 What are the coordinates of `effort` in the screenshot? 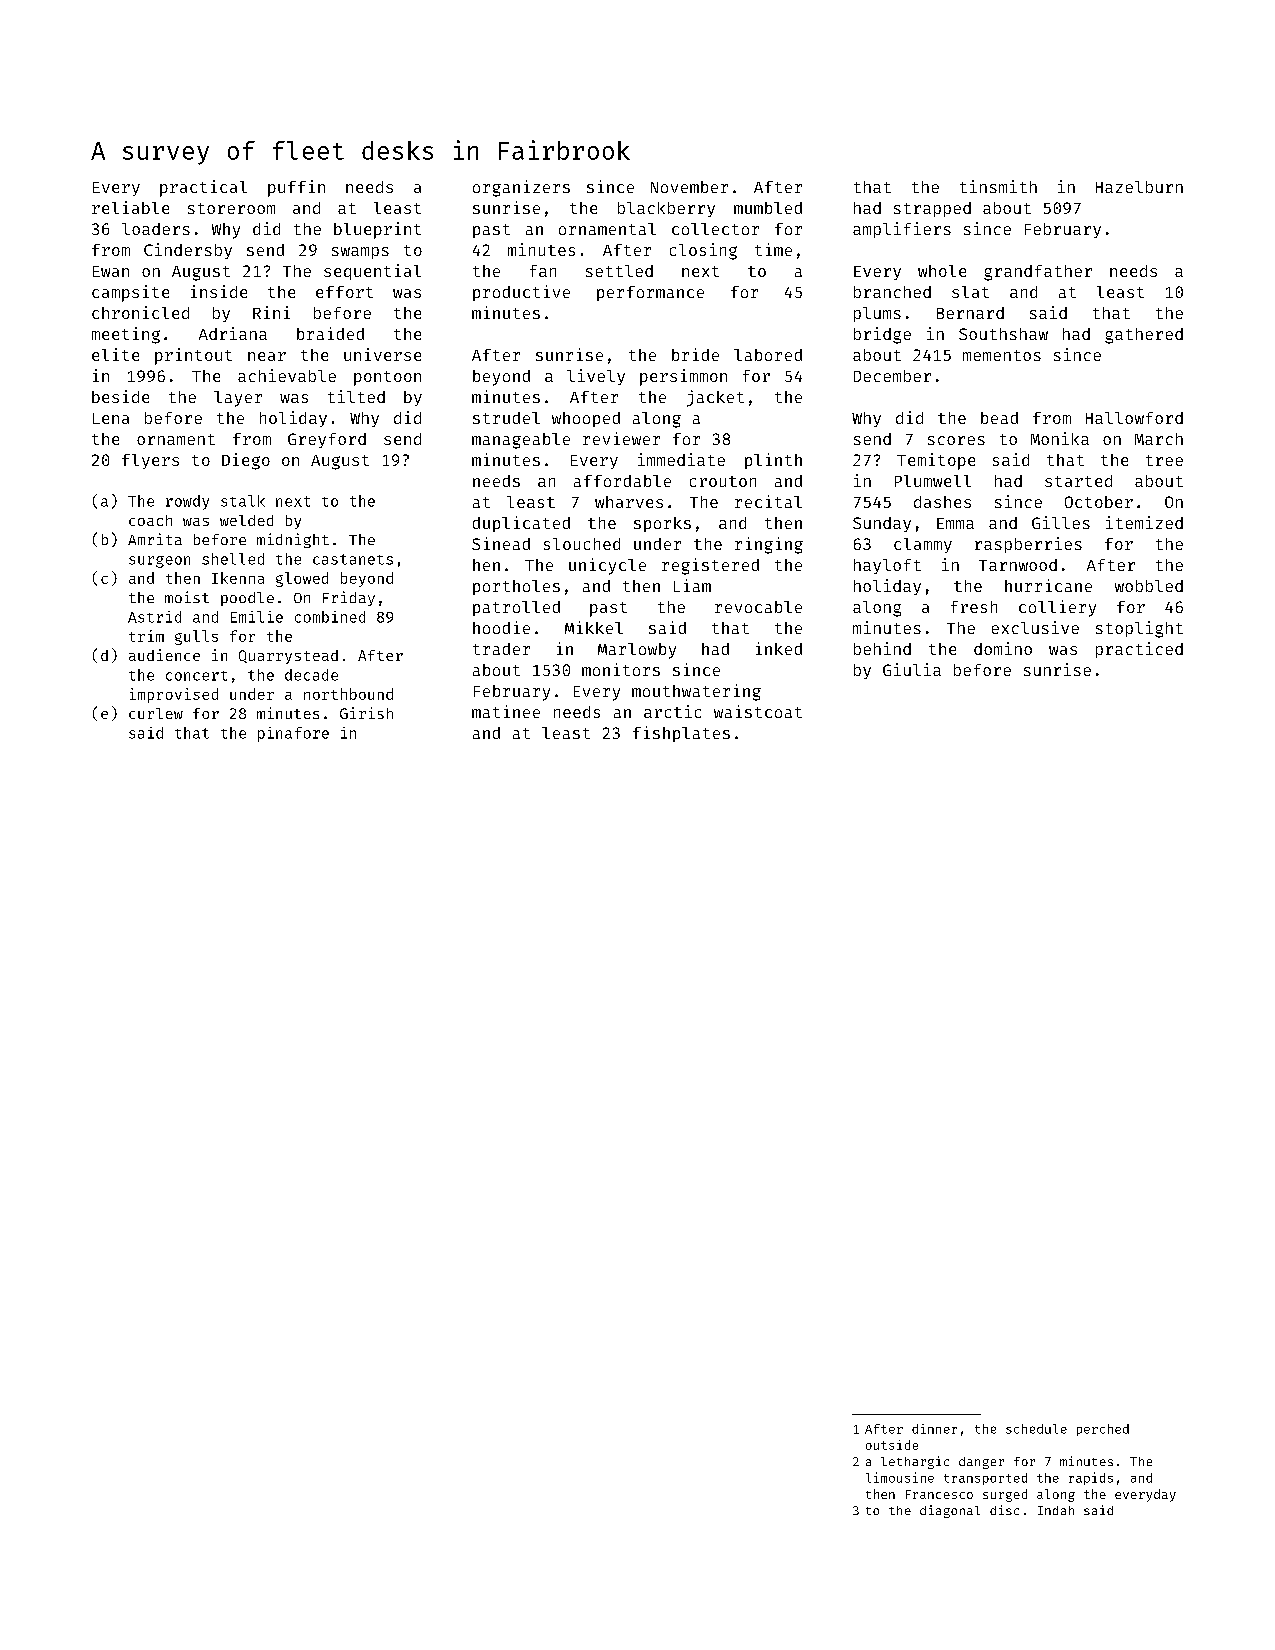 It's located at (344, 292).
